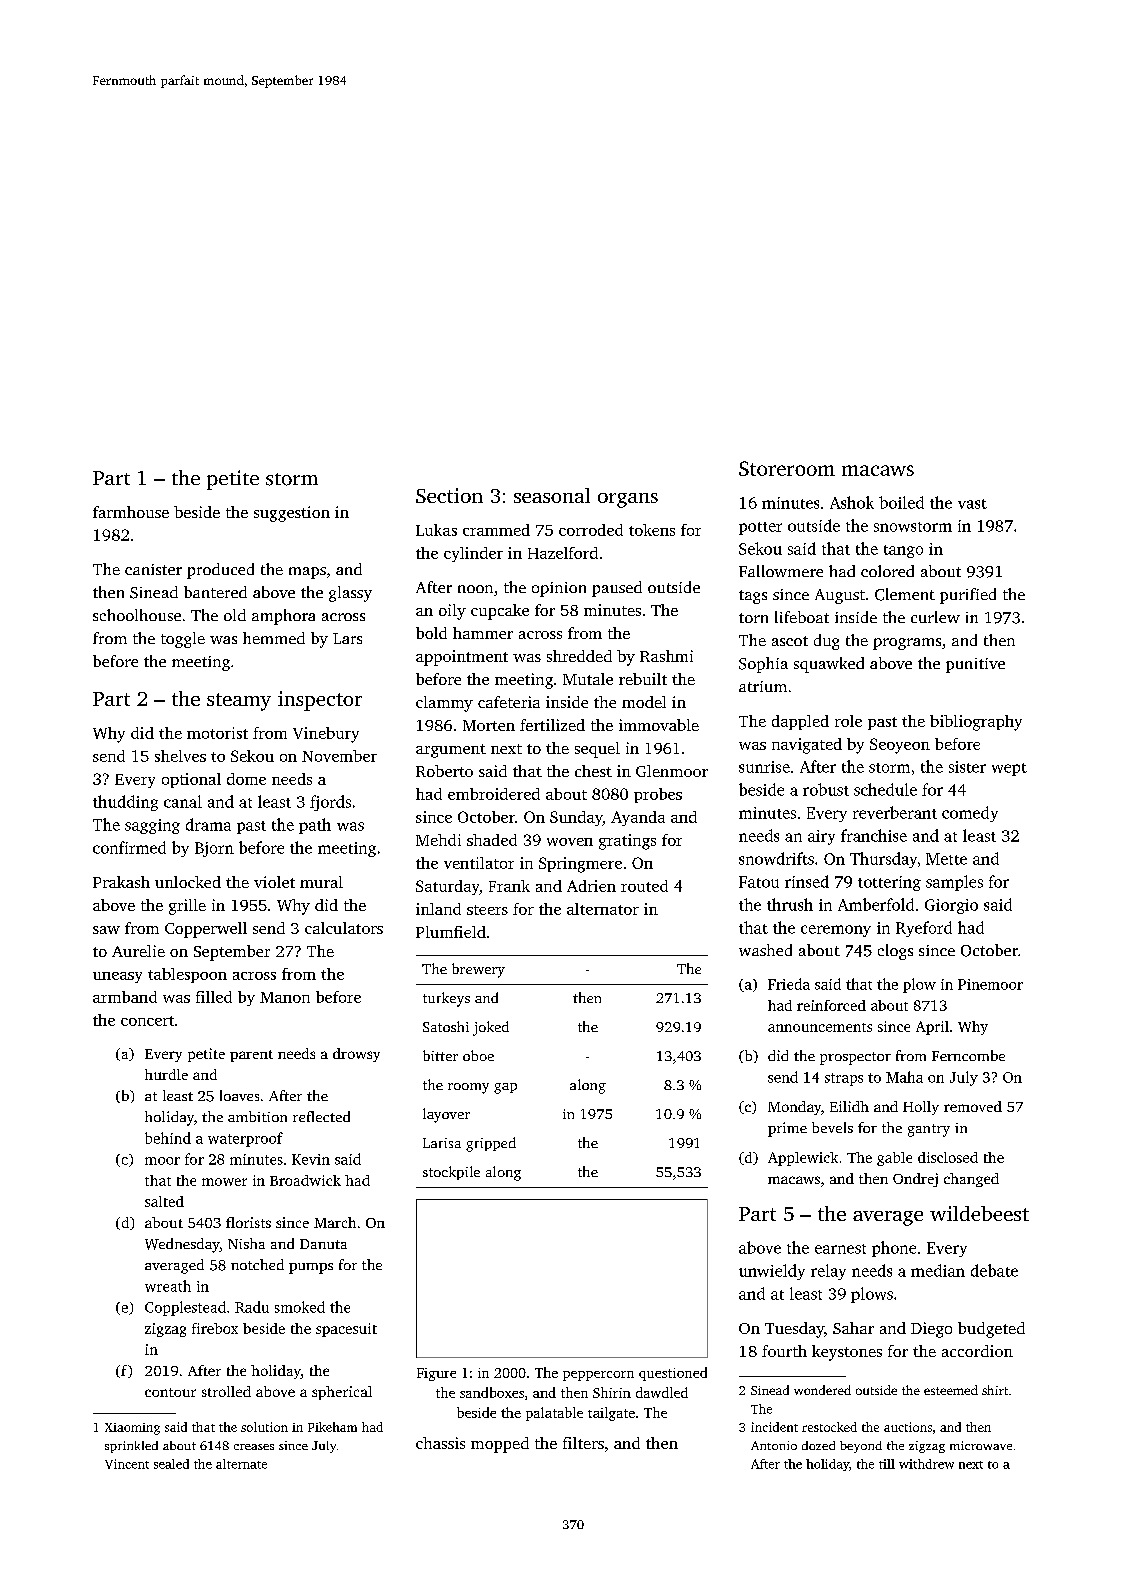 This screenshot has height=1590, width=1124. What do you see at coordinates (776, 858) in the screenshot?
I see `snowdrifts` at bounding box center [776, 858].
